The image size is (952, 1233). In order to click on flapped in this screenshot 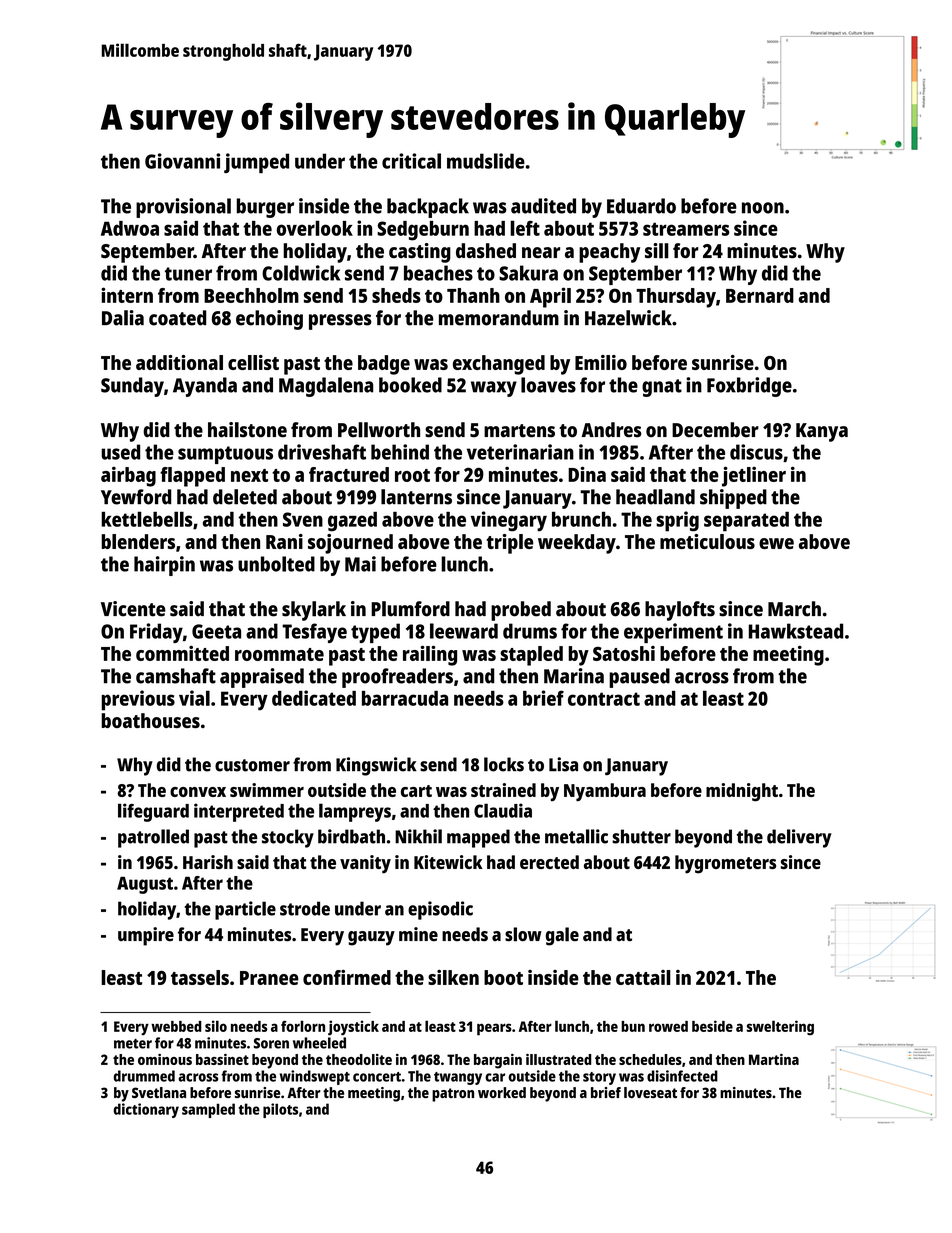, I will do `click(192, 477)`.
